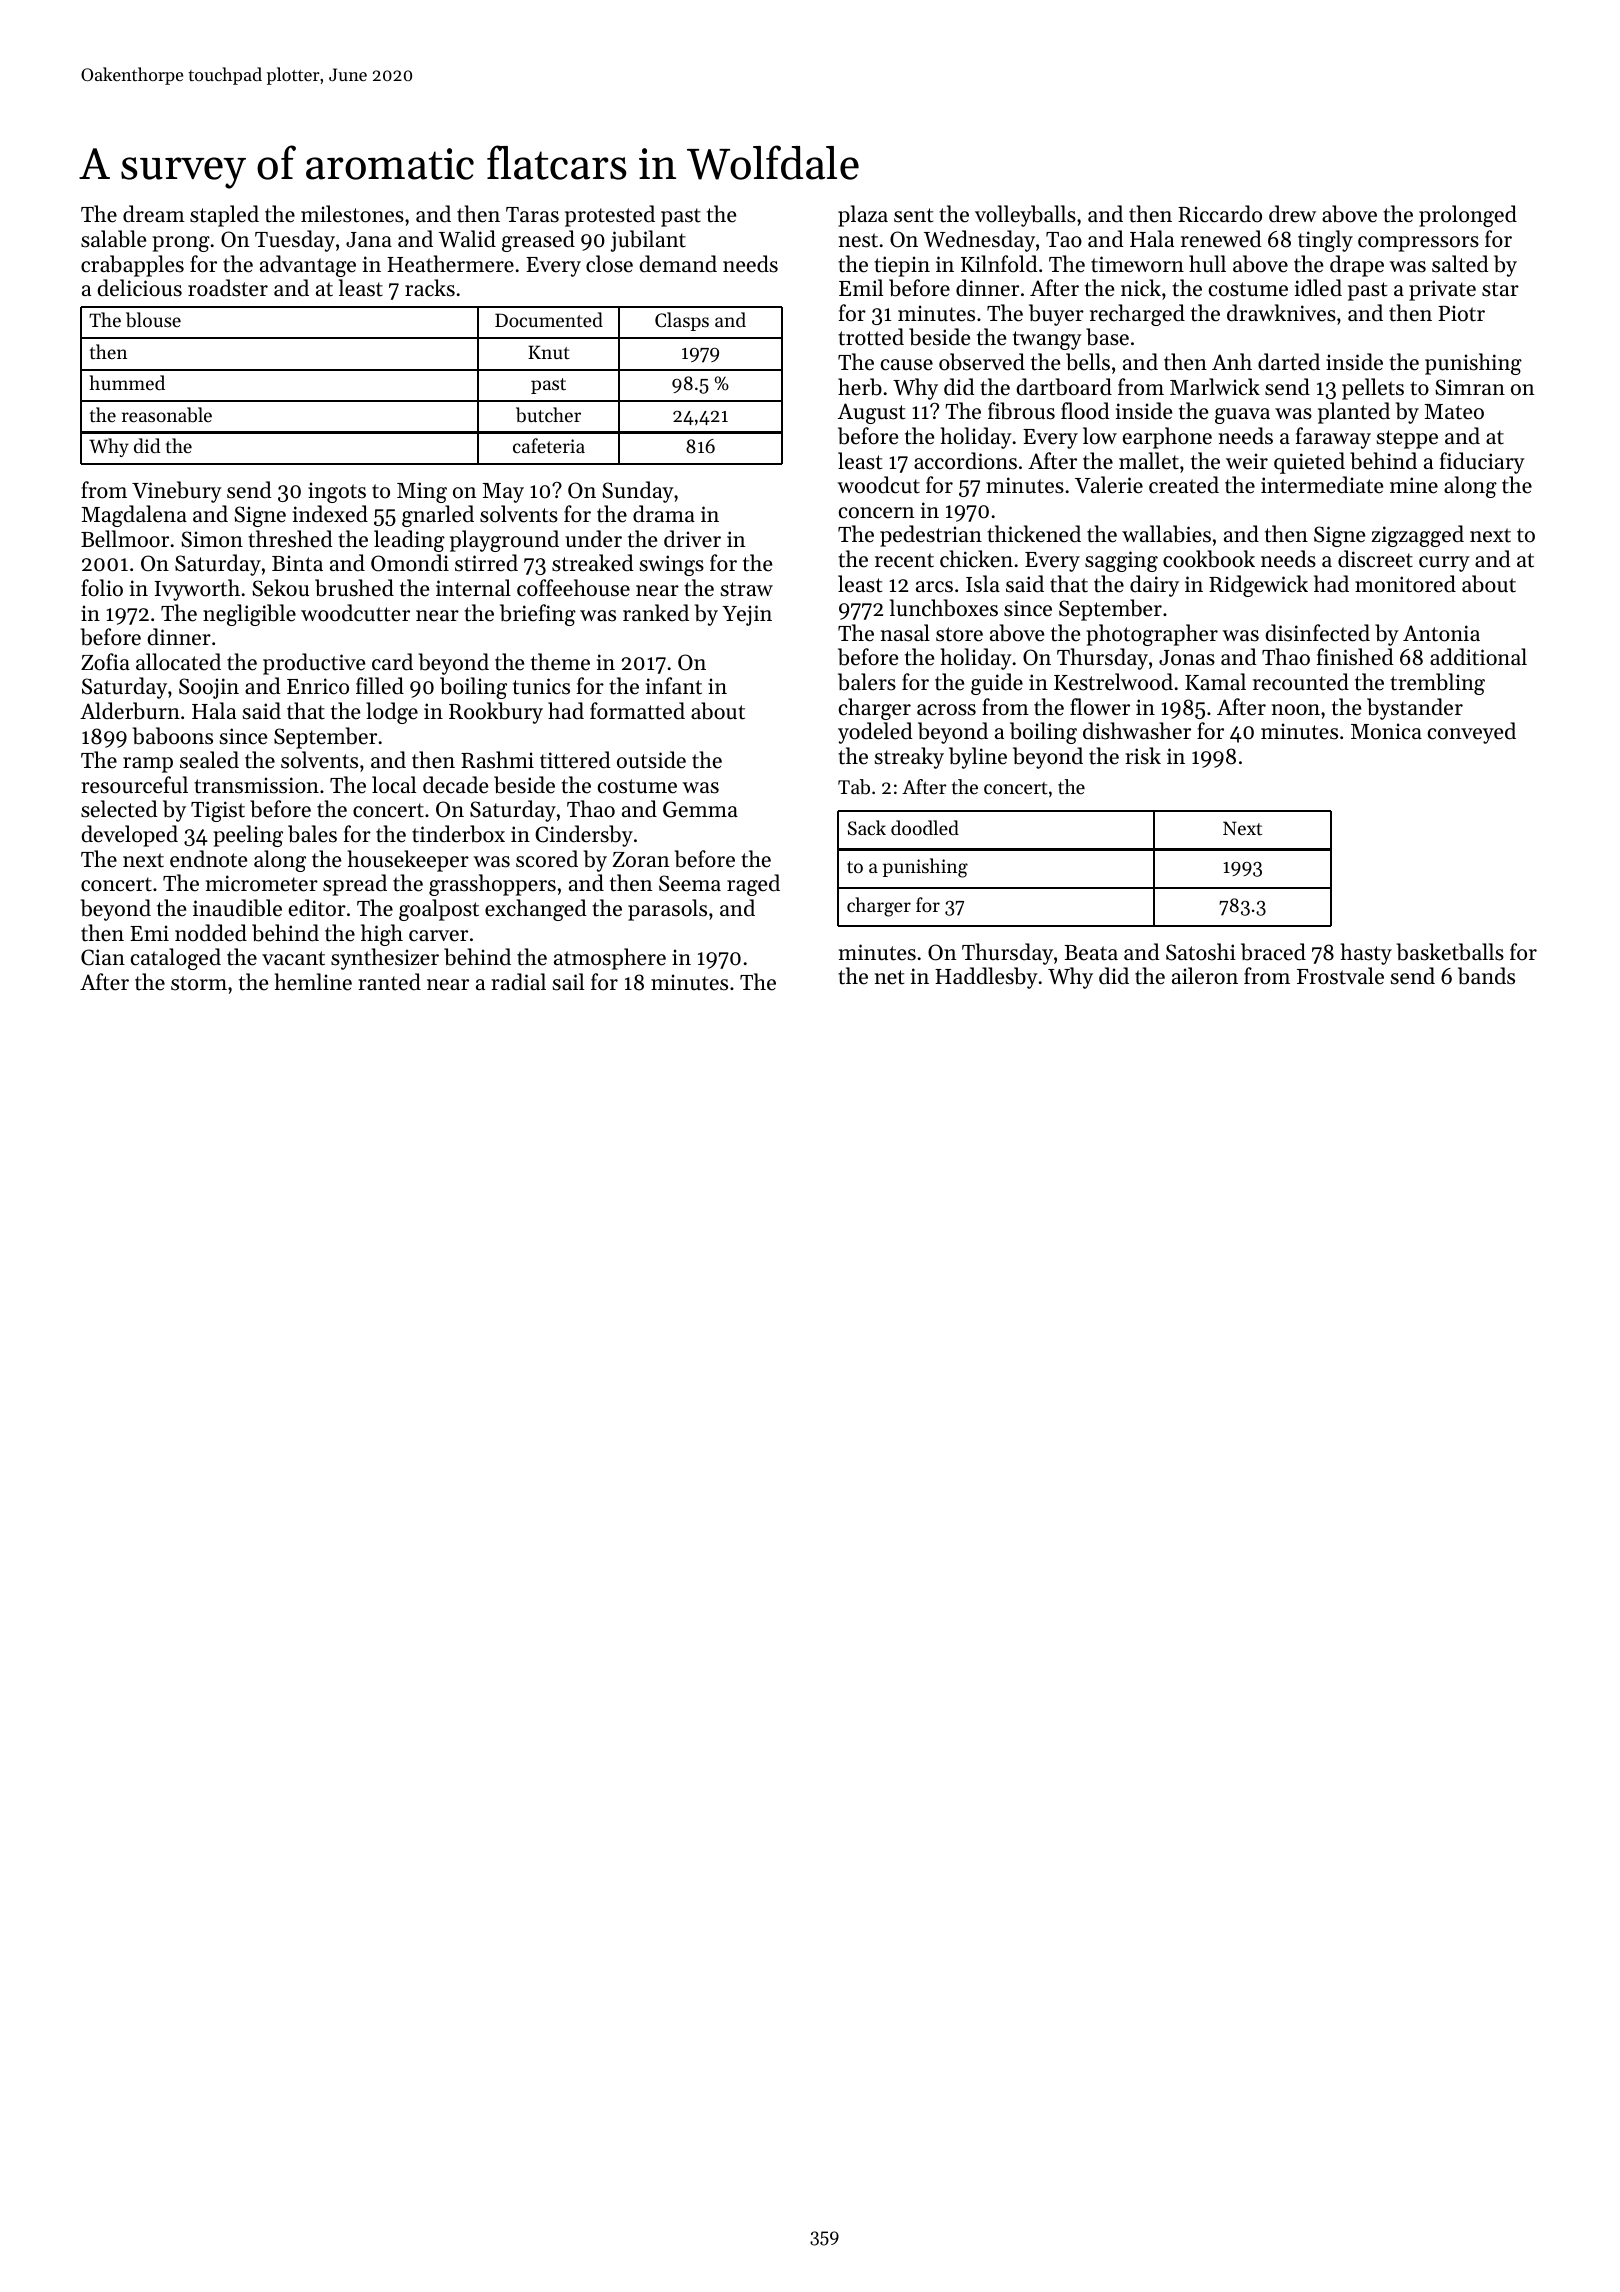  What do you see at coordinates (1258, 586) in the screenshot?
I see `Ridgewick` at bounding box center [1258, 586].
